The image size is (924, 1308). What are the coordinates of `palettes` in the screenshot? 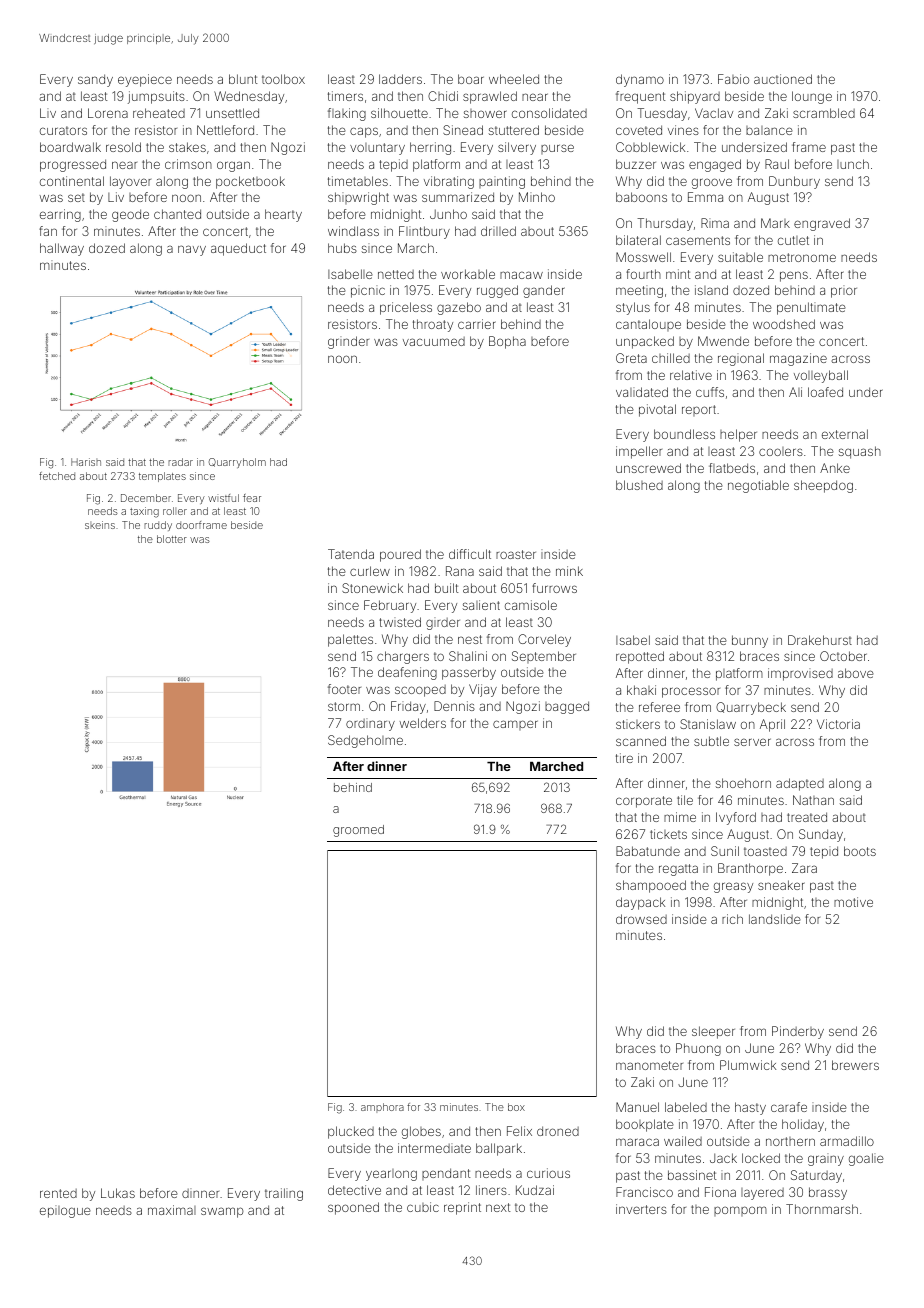 It's located at (350, 640).
